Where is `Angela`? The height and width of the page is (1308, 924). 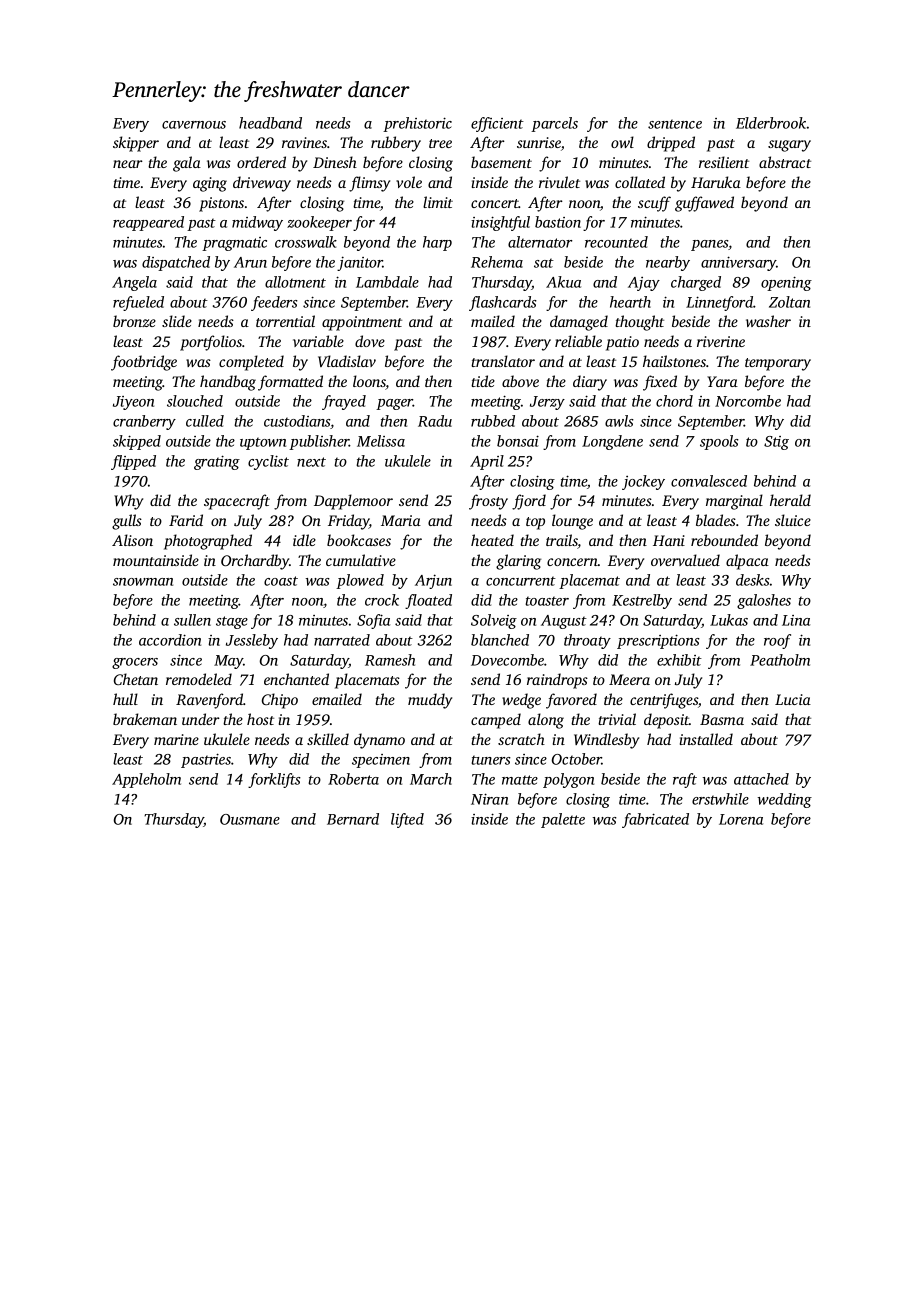 Angela is located at coordinates (134, 283).
